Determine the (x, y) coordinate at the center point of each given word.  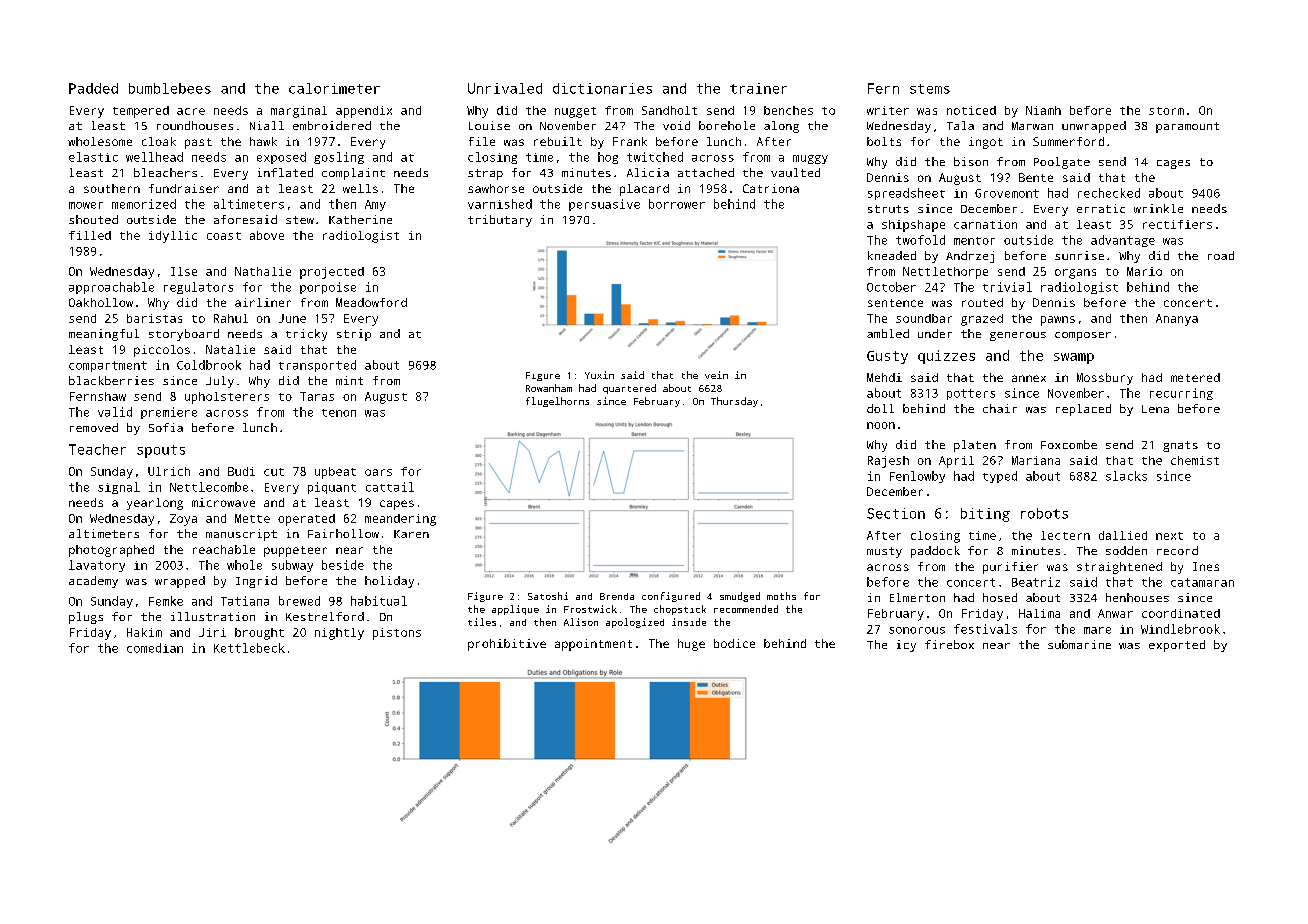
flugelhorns (557, 402)
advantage (1123, 241)
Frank (630, 141)
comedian (155, 648)
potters (971, 394)
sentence (895, 303)
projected (332, 273)
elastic (93, 157)
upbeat (335, 473)
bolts (884, 141)
